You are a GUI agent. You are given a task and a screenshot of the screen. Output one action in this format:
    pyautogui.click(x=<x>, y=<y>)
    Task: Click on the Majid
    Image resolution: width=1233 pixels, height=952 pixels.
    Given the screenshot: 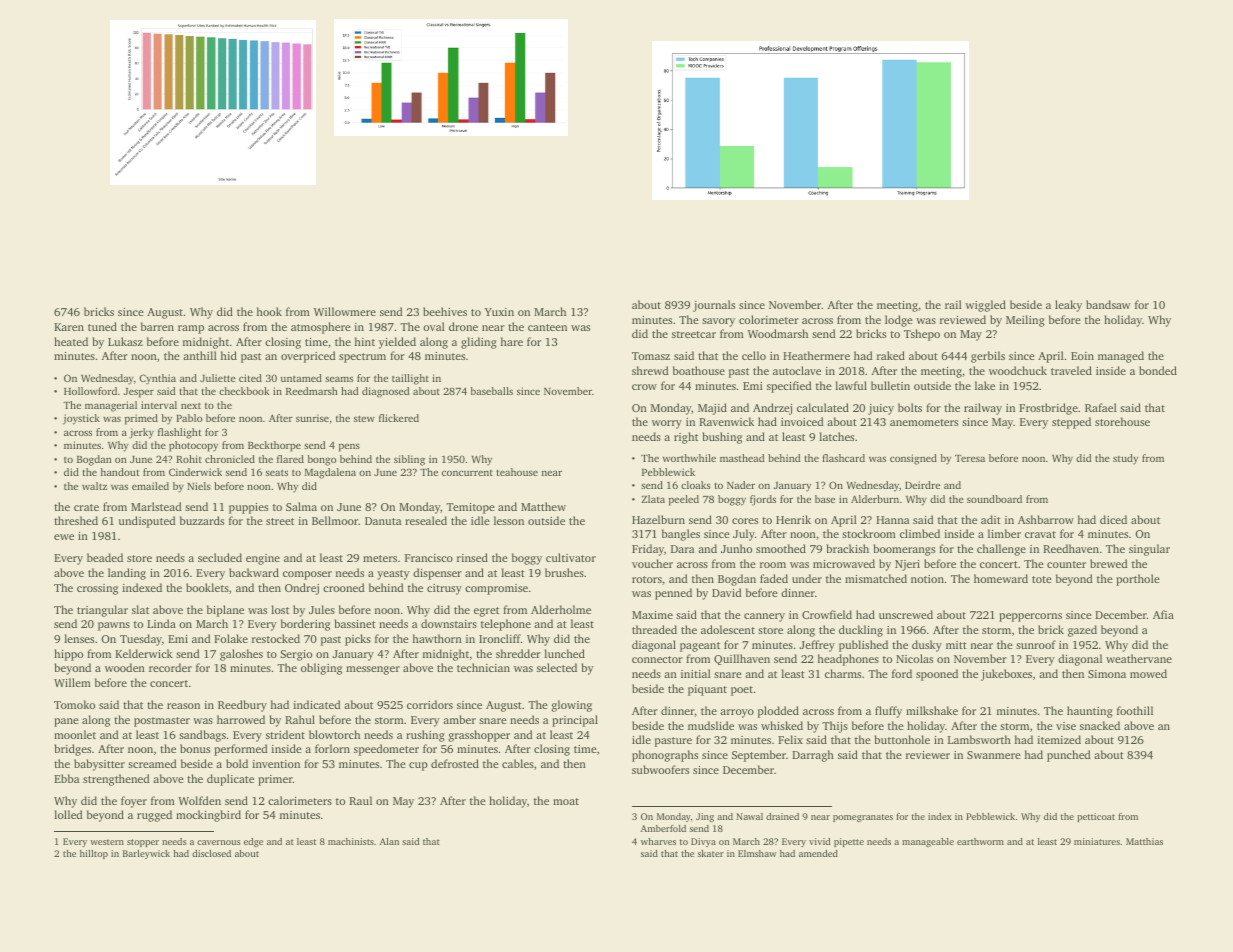 What is the action you would take?
    pyautogui.click(x=712, y=409)
